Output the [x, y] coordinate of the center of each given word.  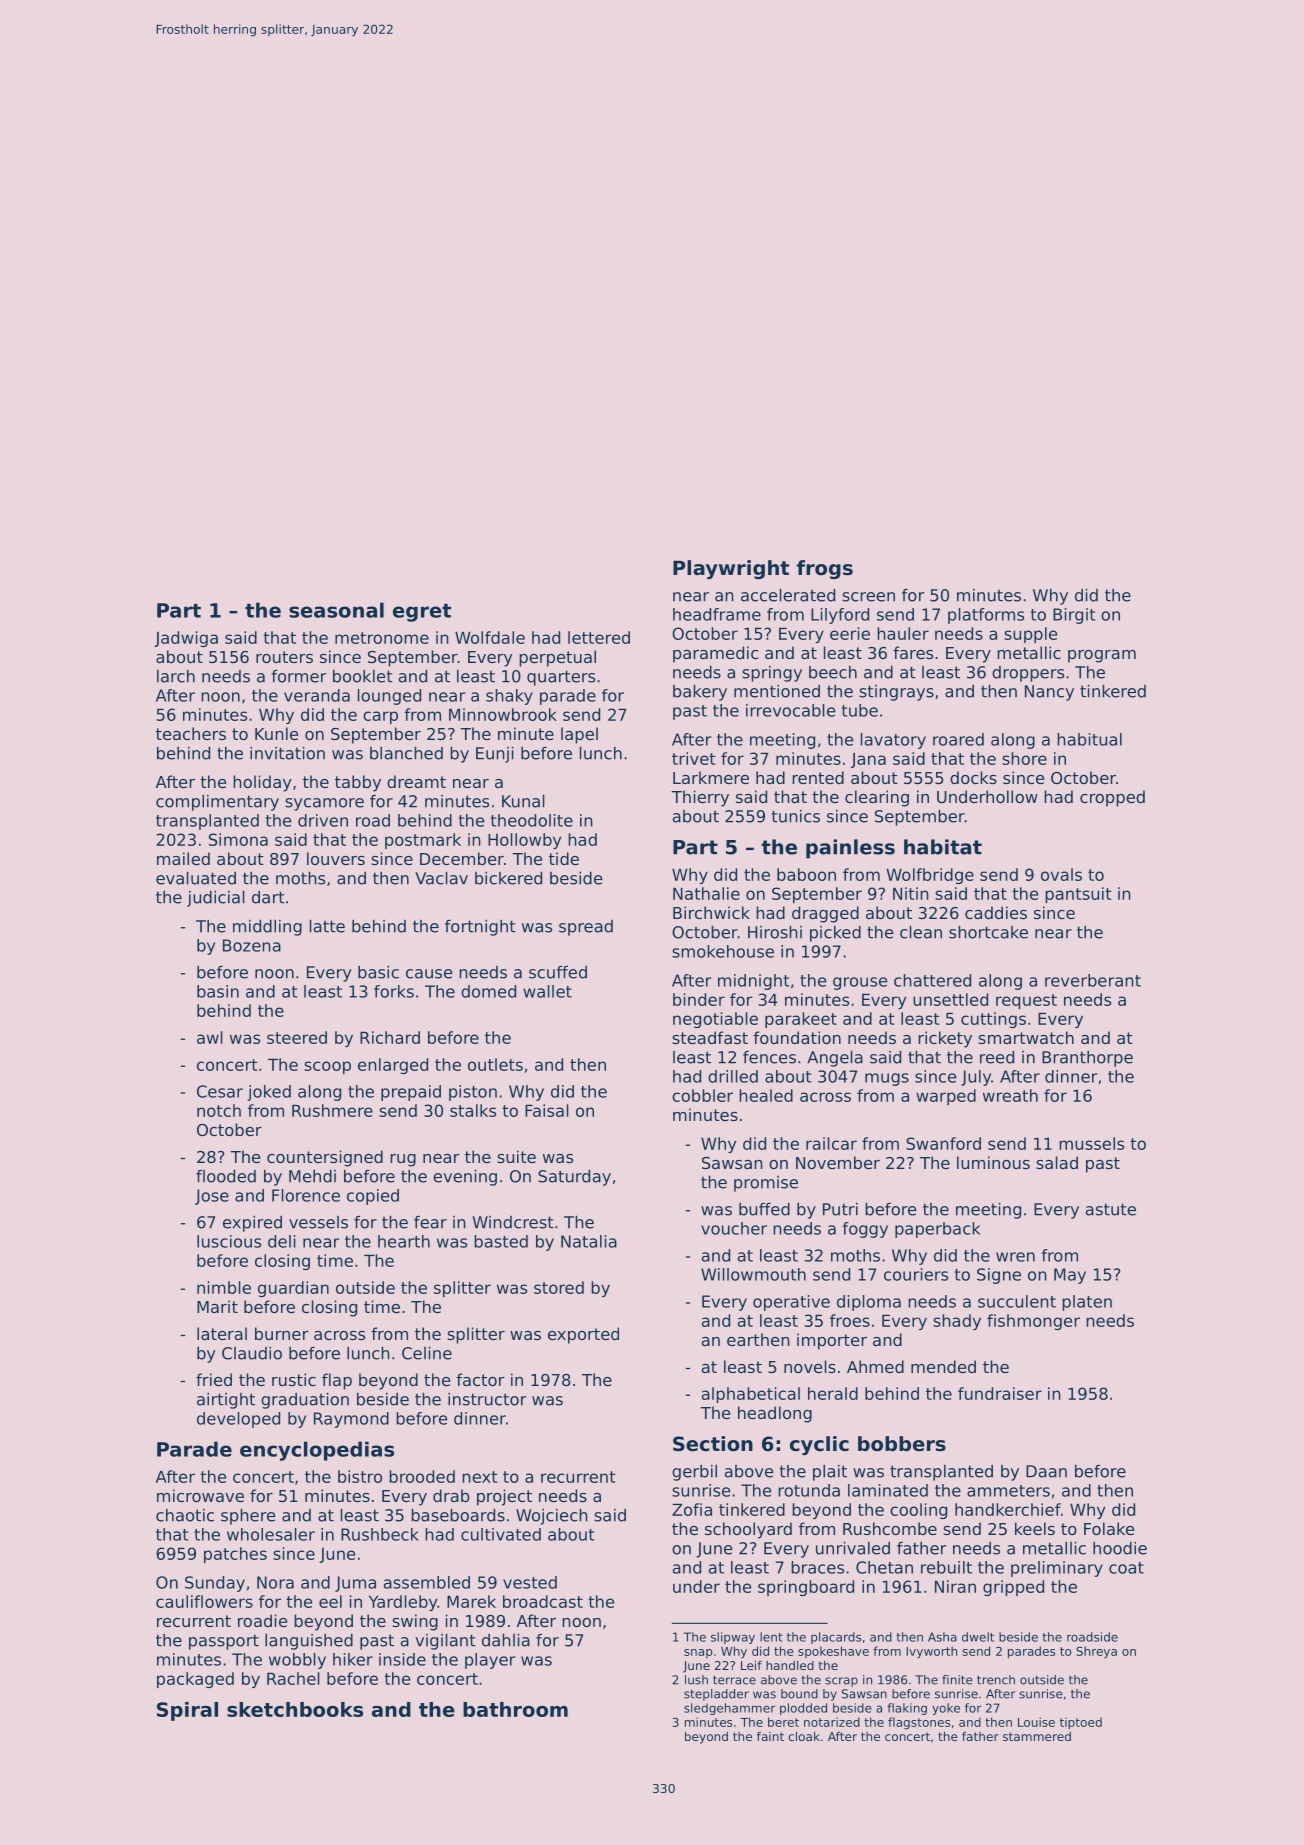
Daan [1046, 1471]
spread [586, 928]
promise [766, 1184]
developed [238, 1420]
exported [583, 1335]
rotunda [809, 1490]
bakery [700, 693]
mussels [1091, 1143]
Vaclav [441, 878]
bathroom [515, 1709]
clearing [877, 798]
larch [176, 676]
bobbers [902, 1444]
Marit [217, 1306]
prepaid [411, 1093]
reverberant [1093, 980]
